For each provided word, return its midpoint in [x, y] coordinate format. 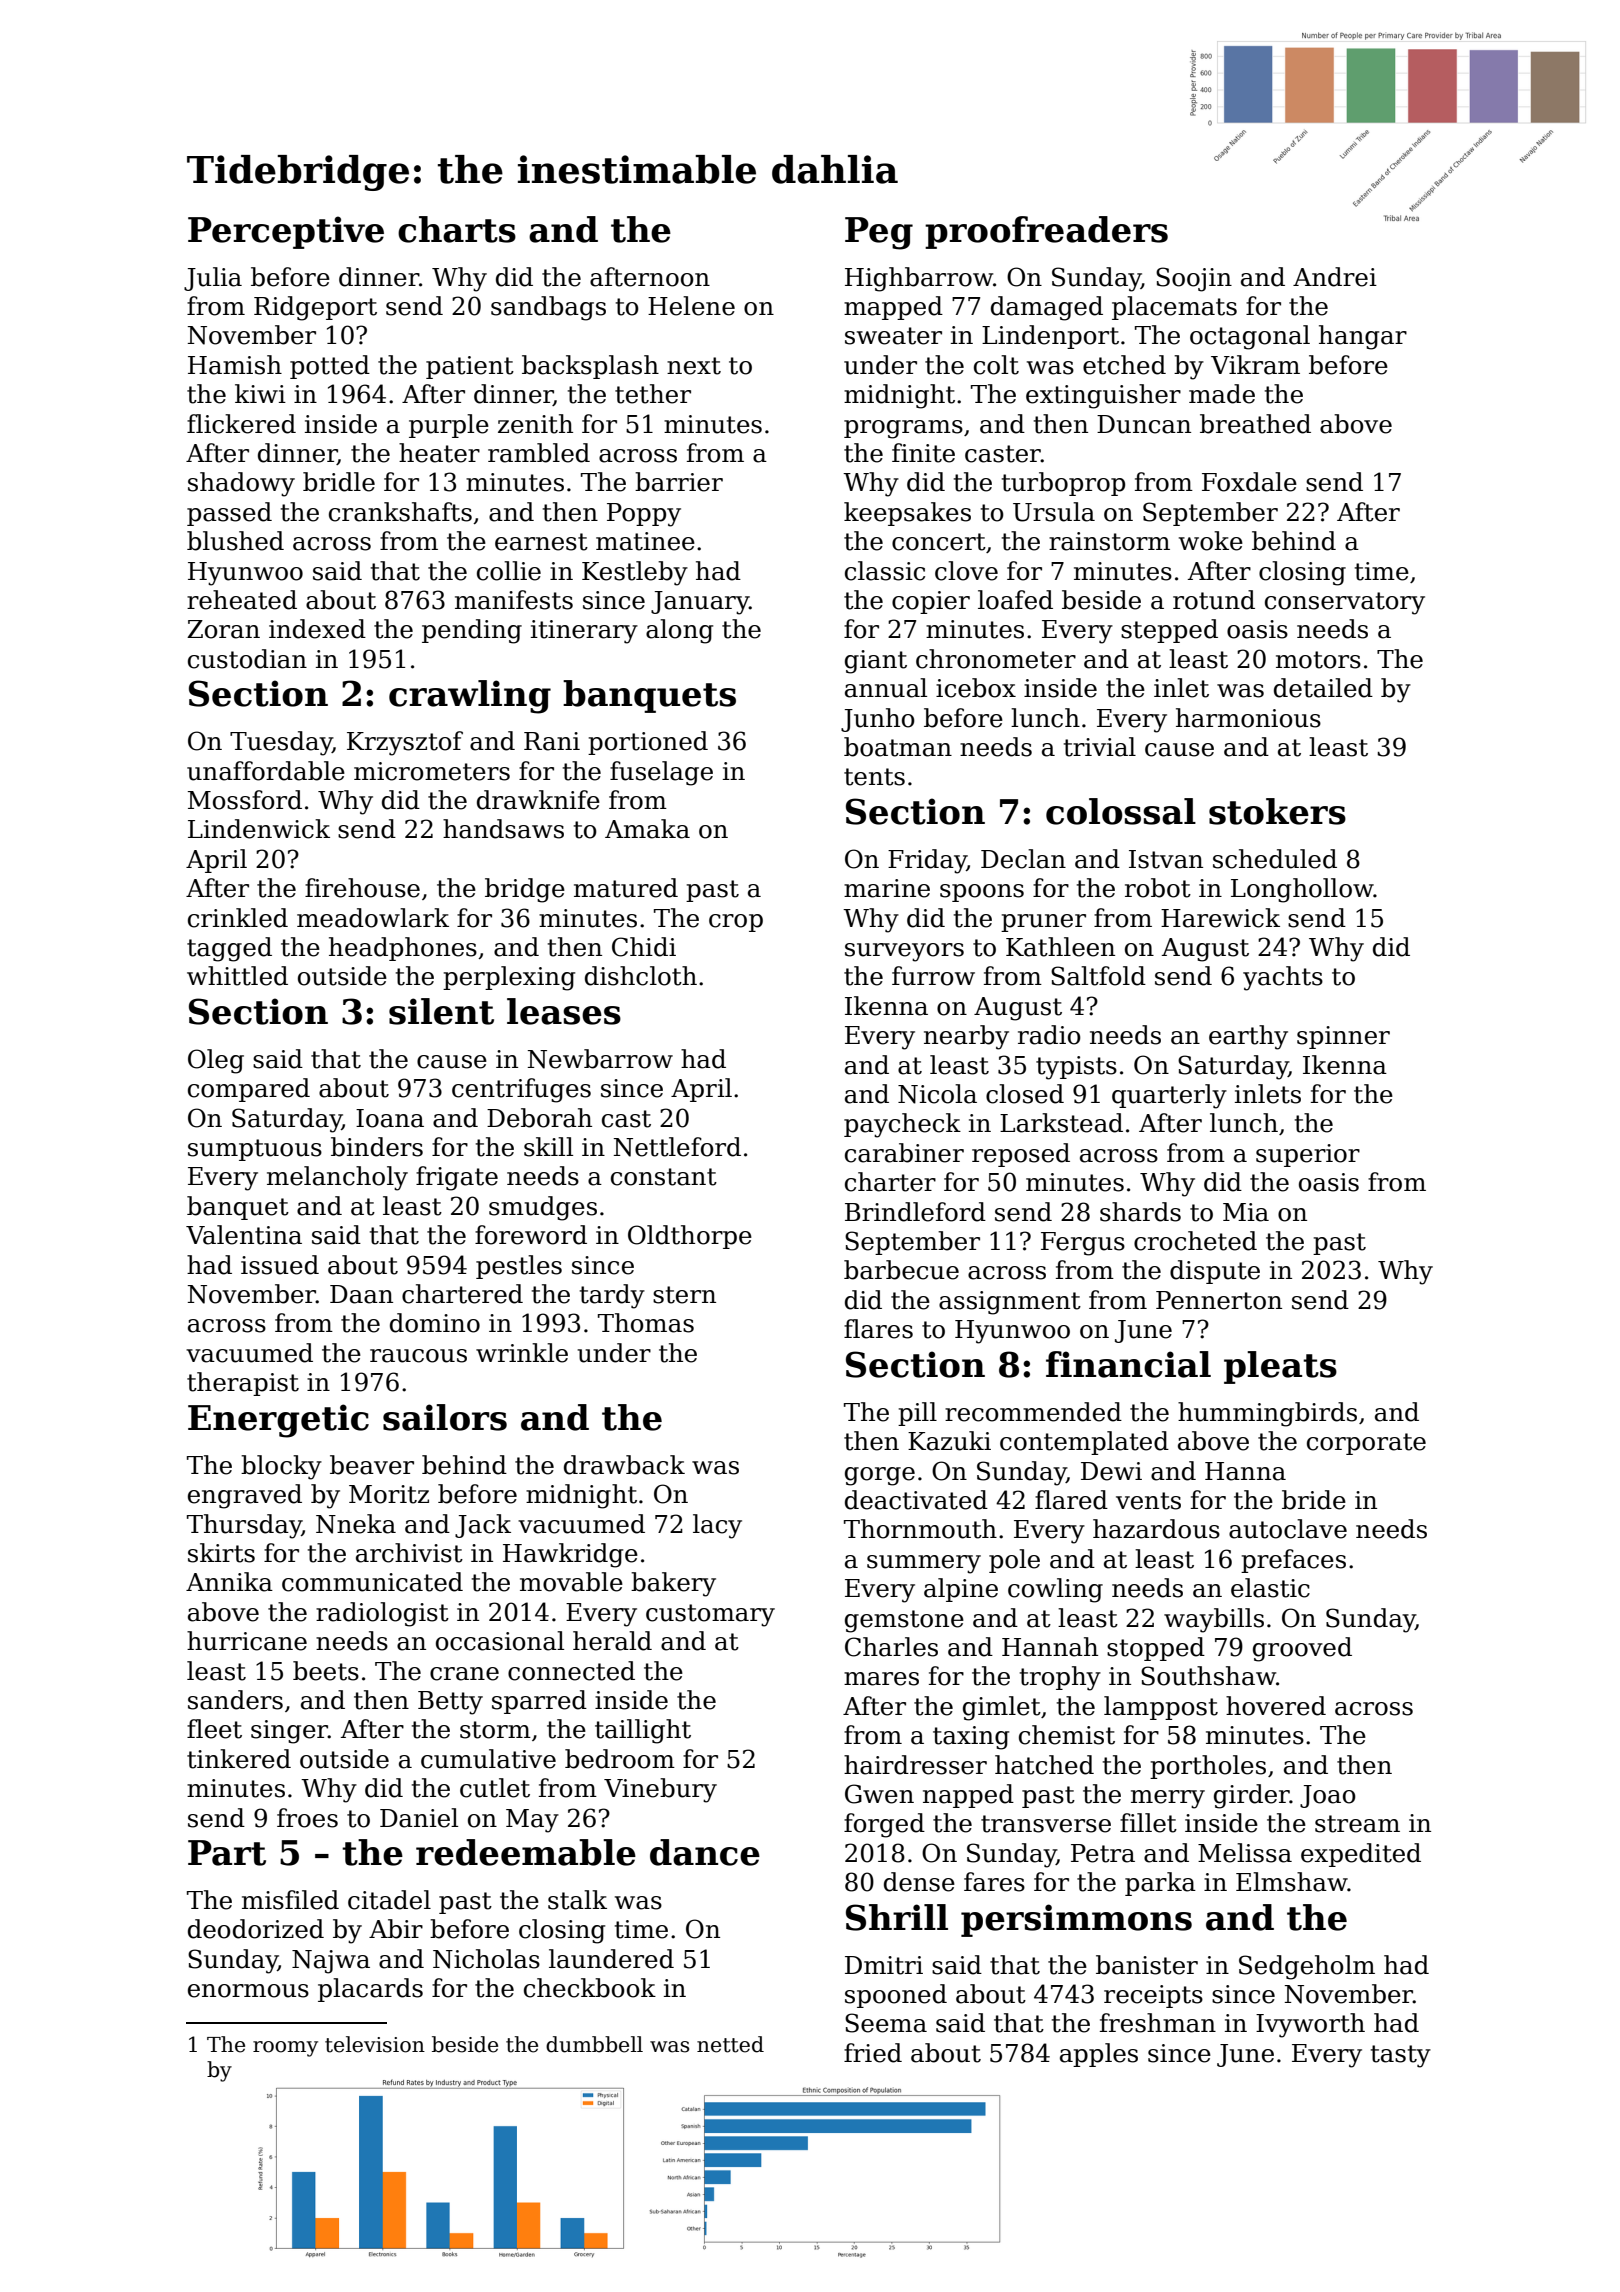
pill [917, 1414]
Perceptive [286, 232]
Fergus [1083, 1244]
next [694, 366]
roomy [285, 2049]
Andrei [1335, 277]
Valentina [244, 1235]
